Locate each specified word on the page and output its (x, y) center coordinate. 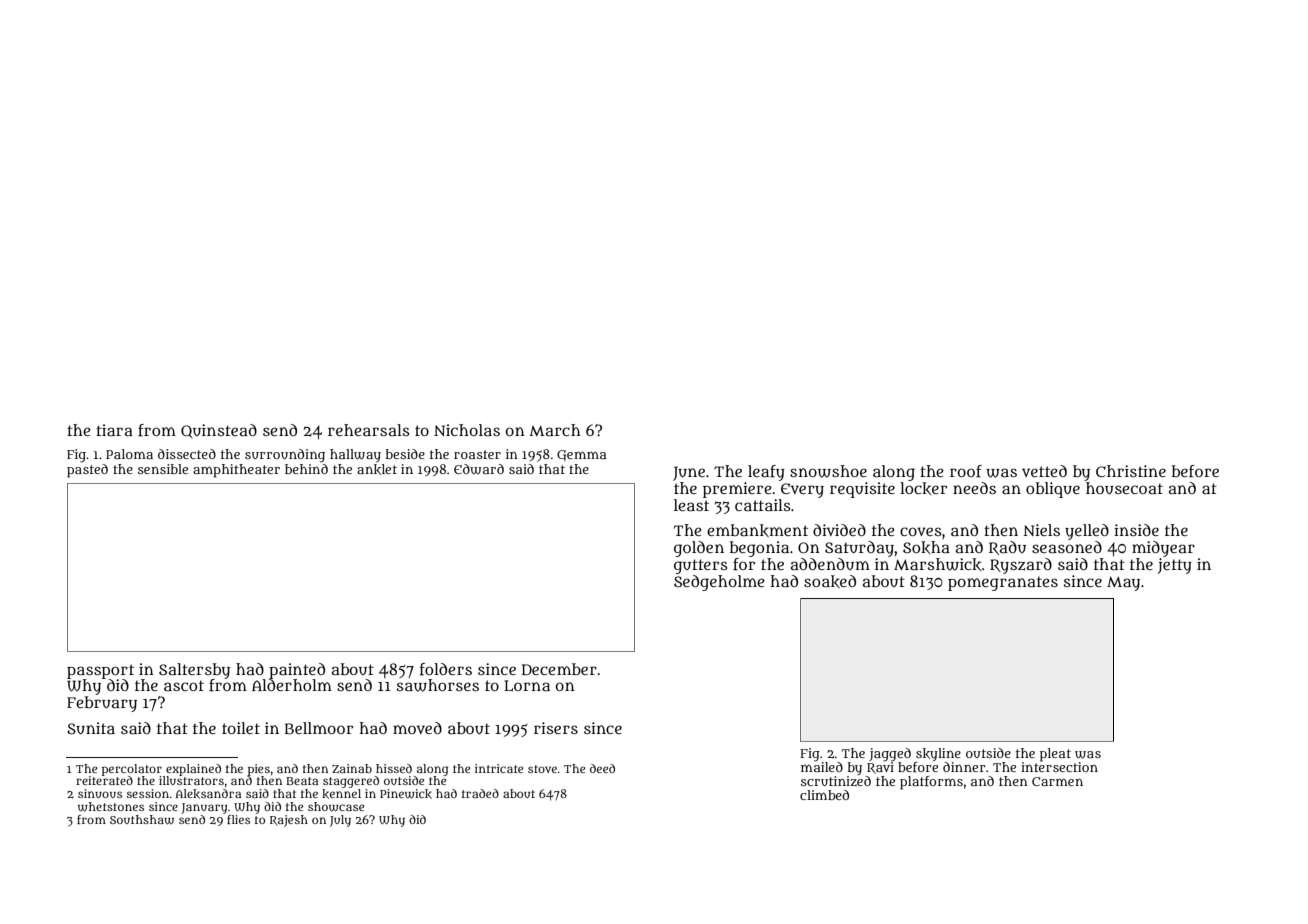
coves (921, 531)
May (1123, 583)
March (555, 430)
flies (238, 819)
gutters (701, 566)
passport (100, 671)
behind (306, 469)
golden (699, 549)
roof (966, 471)
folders (446, 669)
